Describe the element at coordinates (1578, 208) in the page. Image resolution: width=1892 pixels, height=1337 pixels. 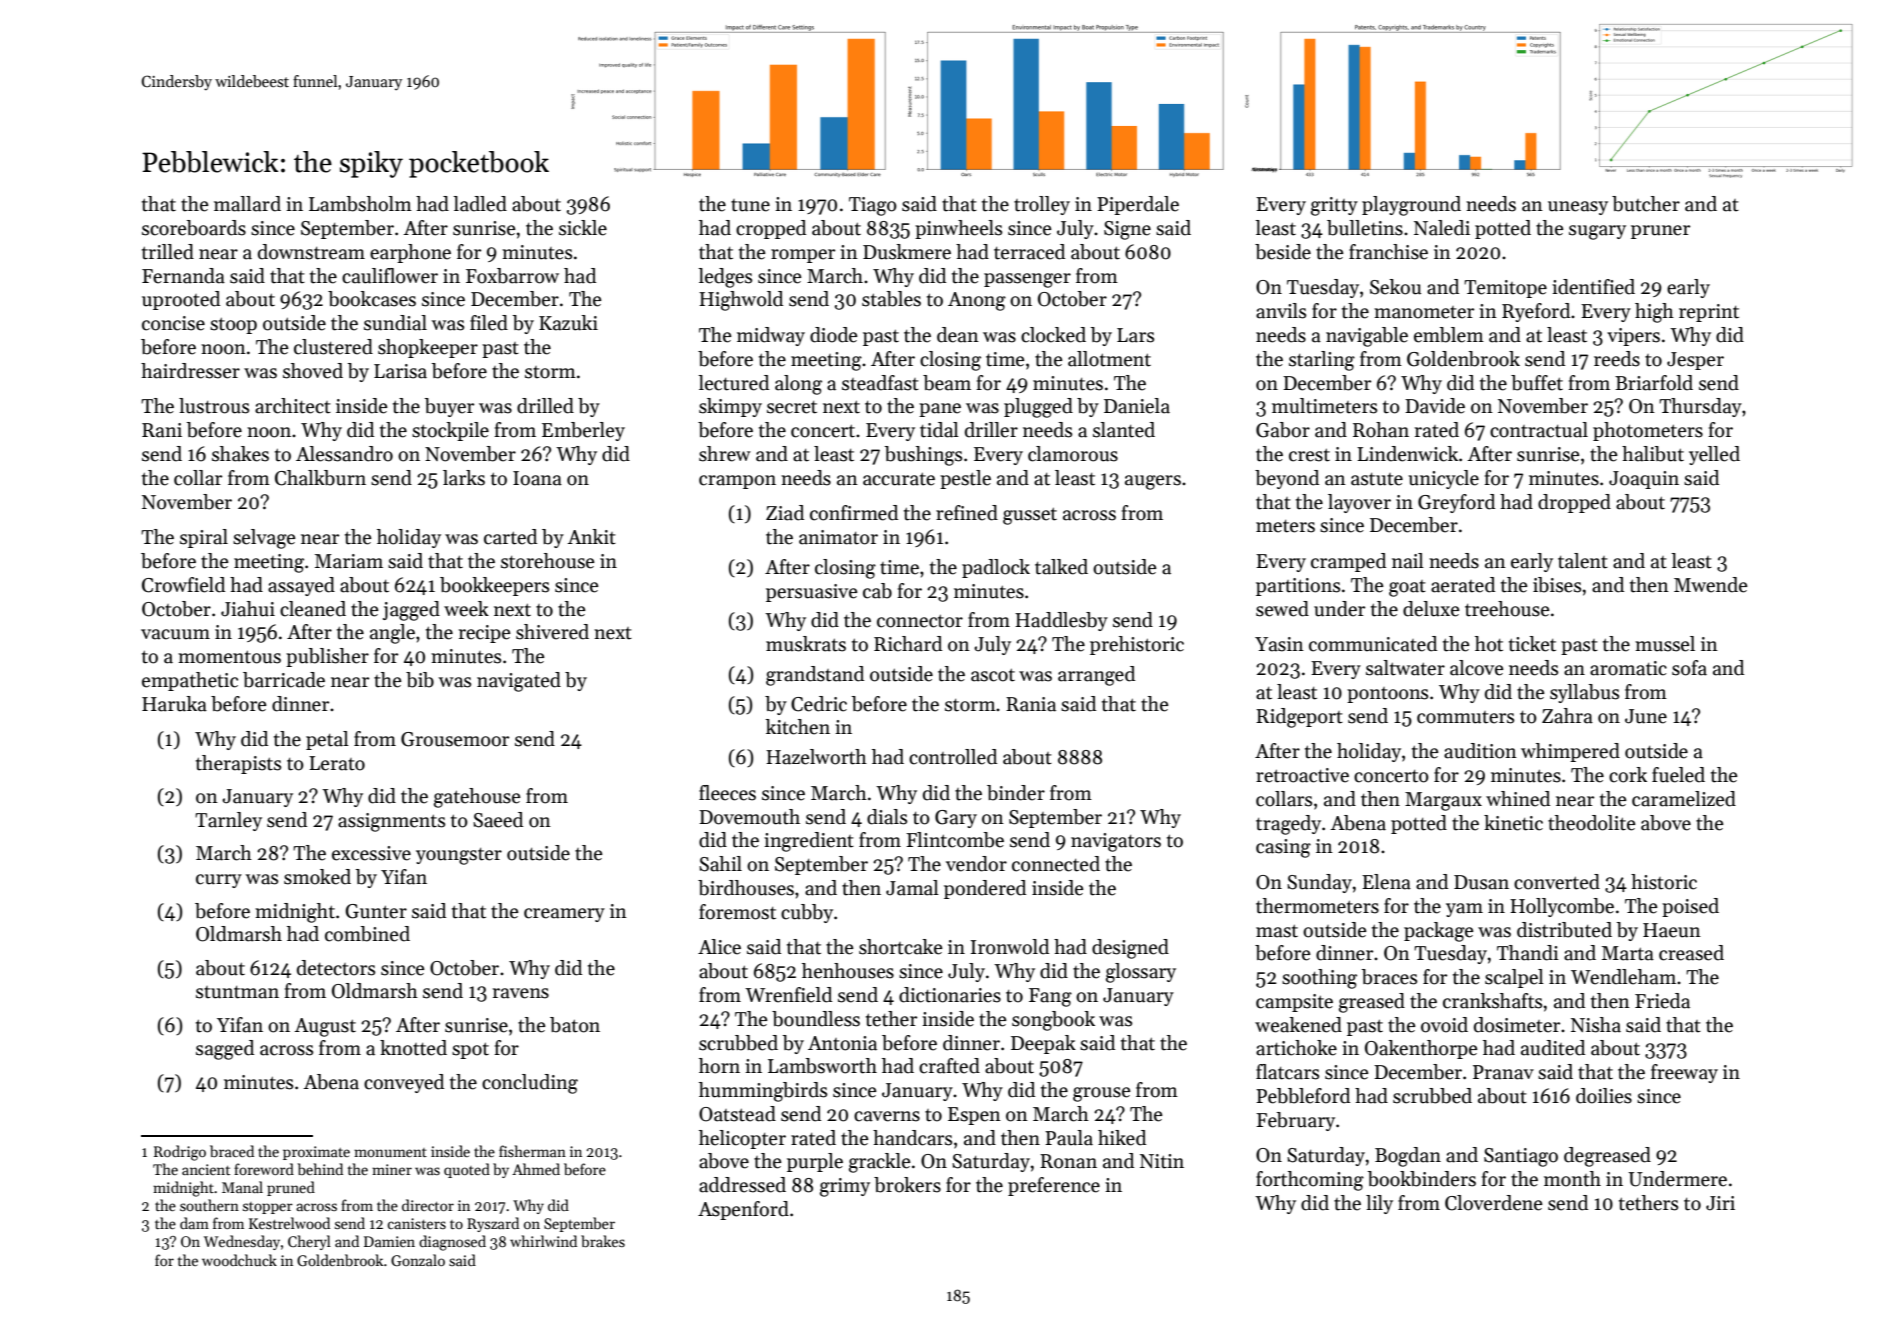
I see `uneasy` at that location.
